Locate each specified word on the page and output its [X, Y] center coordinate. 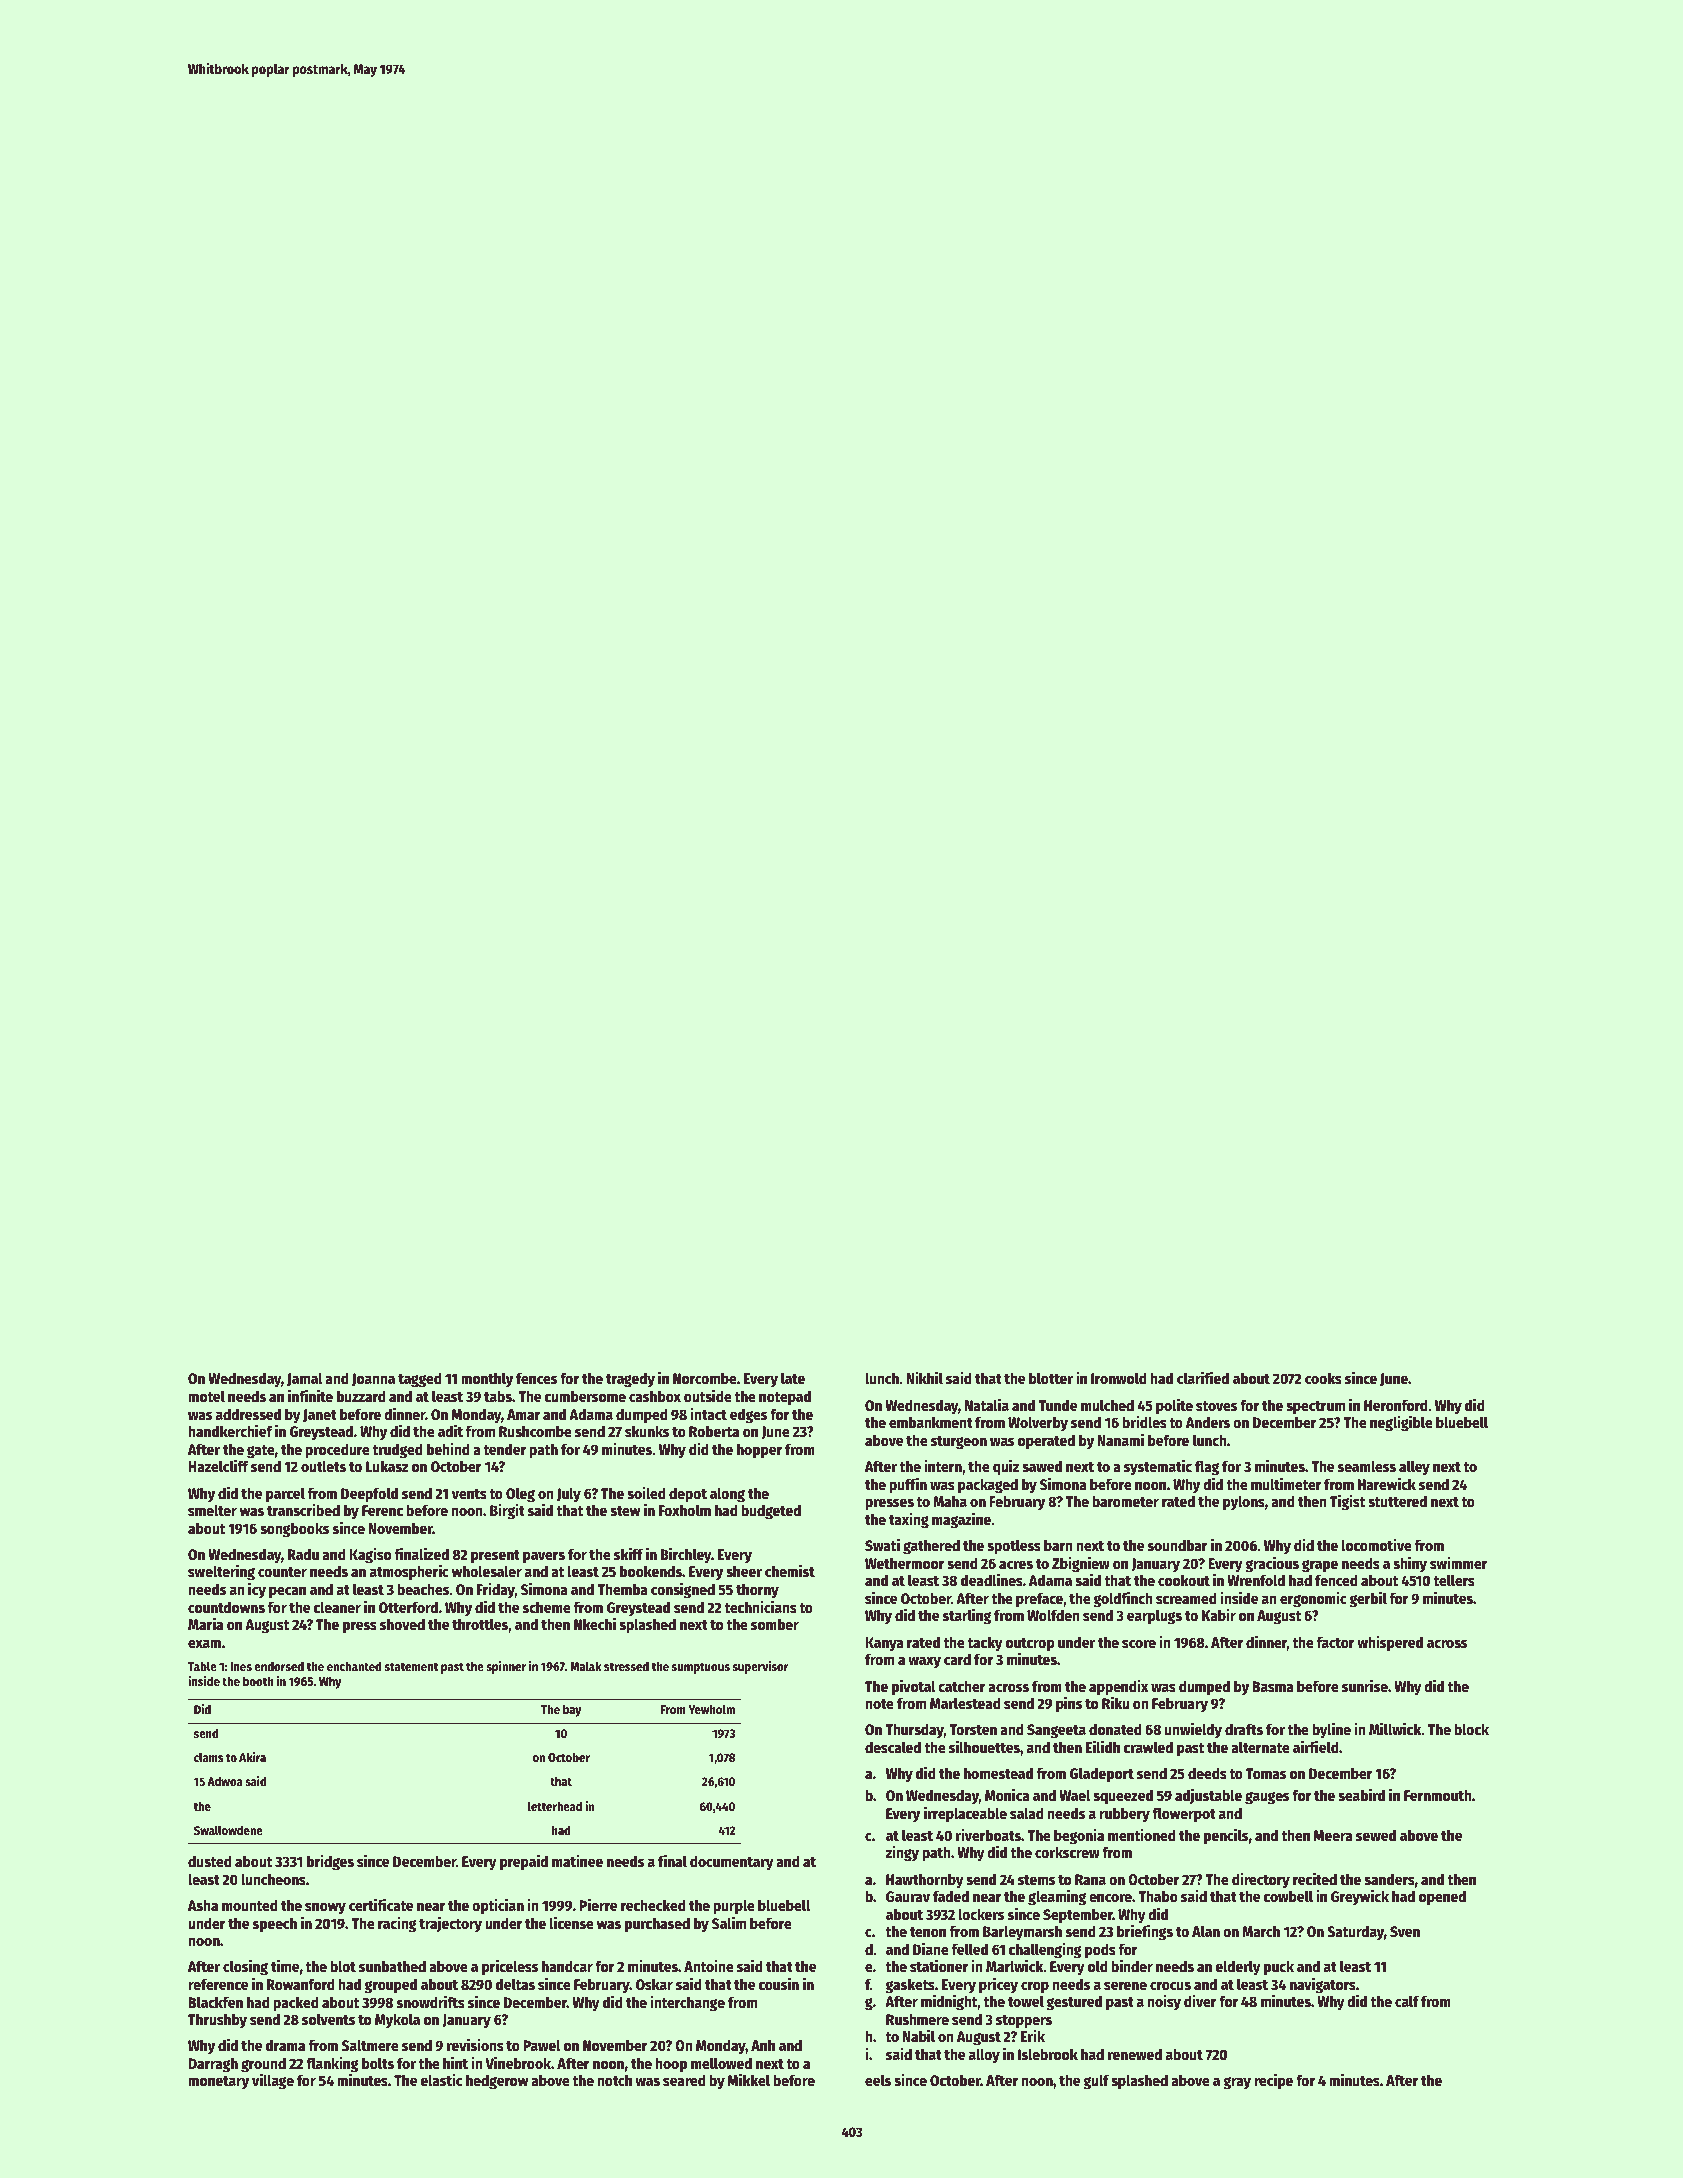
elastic [441, 2079]
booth [258, 1681]
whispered [1390, 1643]
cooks [1323, 1378]
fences [536, 1378]
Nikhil [924, 1377]
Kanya [884, 1644]
